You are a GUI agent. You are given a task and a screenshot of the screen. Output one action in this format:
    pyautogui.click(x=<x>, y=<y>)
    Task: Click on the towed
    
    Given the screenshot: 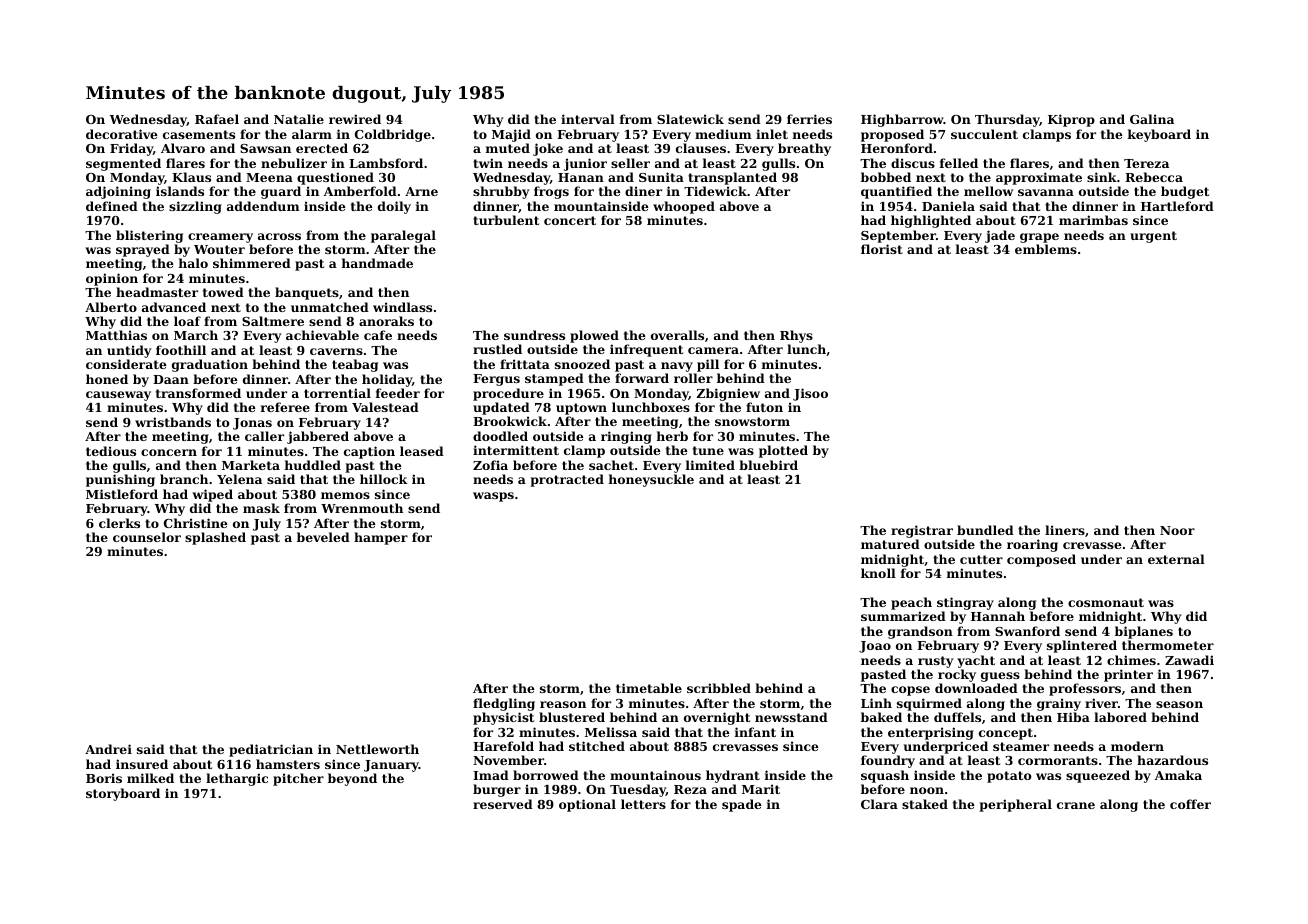 What is the action you would take?
    pyautogui.click(x=223, y=292)
